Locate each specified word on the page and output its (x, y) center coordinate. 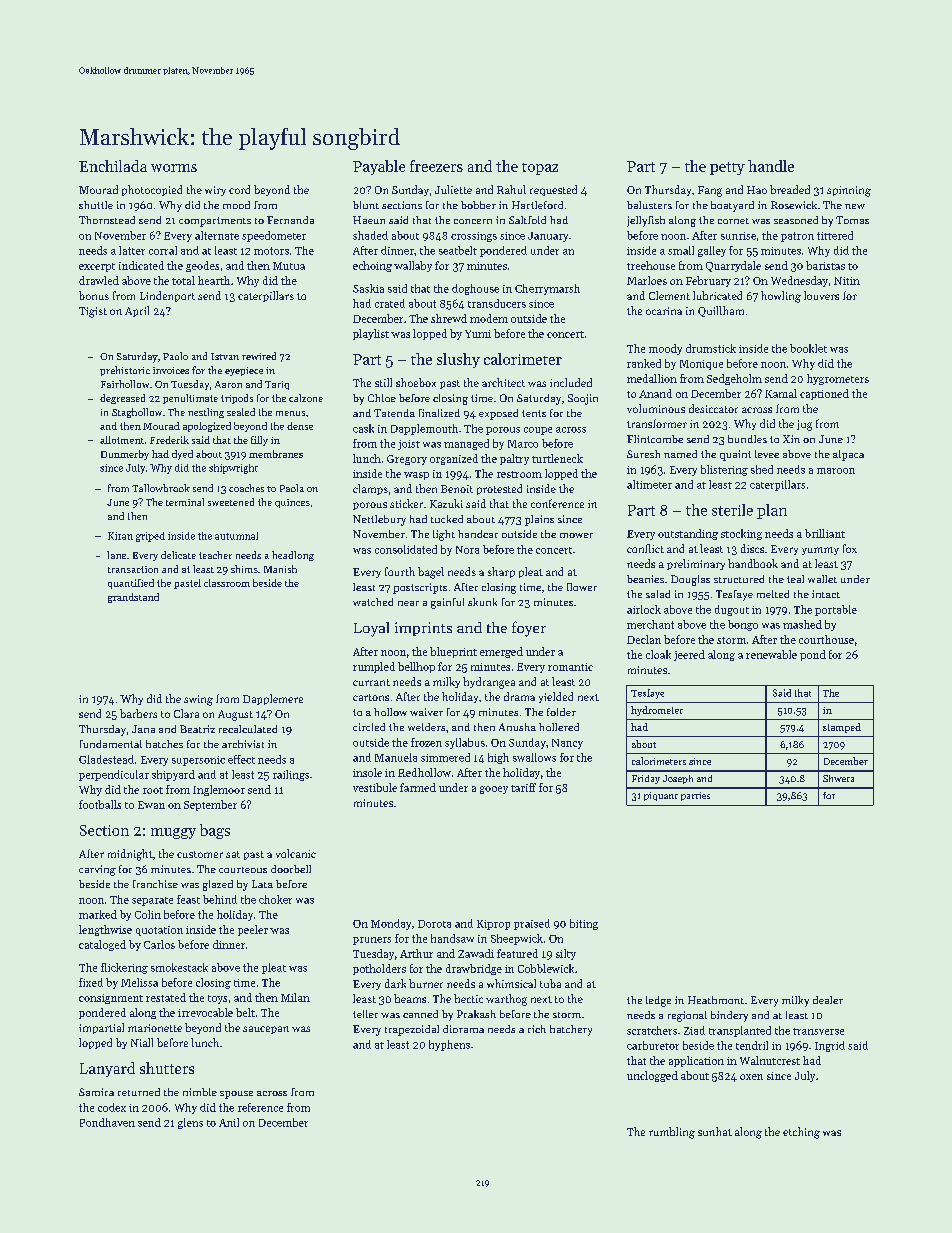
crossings (474, 237)
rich (537, 1029)
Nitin (847, 281)
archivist (243, 744)
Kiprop (493, 925)
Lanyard (107, 1069)
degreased (122, 399)
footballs (100, 804)
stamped (842, 728)
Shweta (838, 778)
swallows (534, 757)
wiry (215, 191)
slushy (458, 360)
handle (771, 166)
